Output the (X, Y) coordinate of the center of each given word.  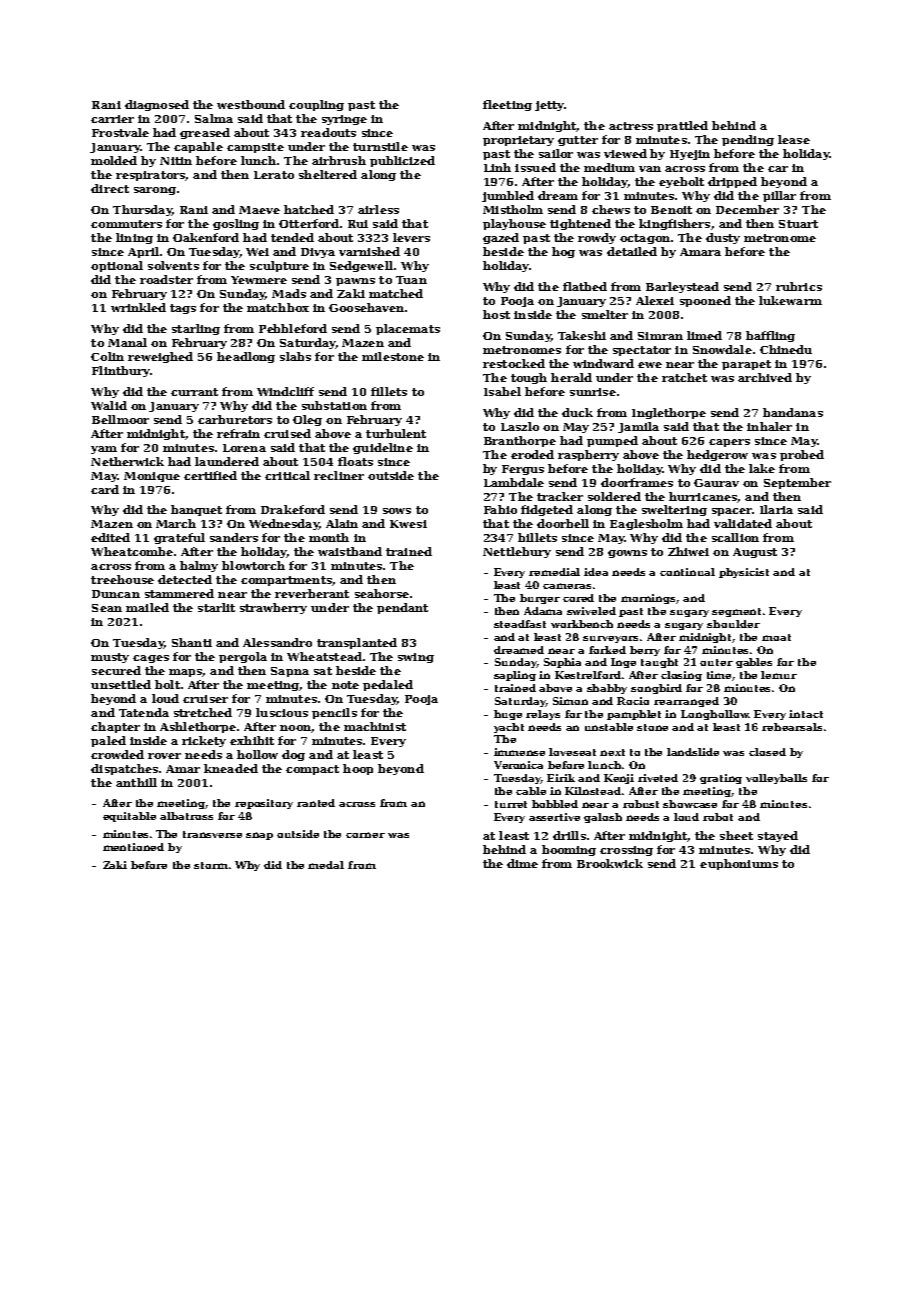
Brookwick (610, 863)
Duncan (116, 594)
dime (522, 863)
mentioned (133, 847)
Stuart (798, 224)
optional (117, 266)
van (650, 169)
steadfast (520, 624)
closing (681, 676)
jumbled (508, 196)
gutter (578, 141)
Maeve (259, 210)
